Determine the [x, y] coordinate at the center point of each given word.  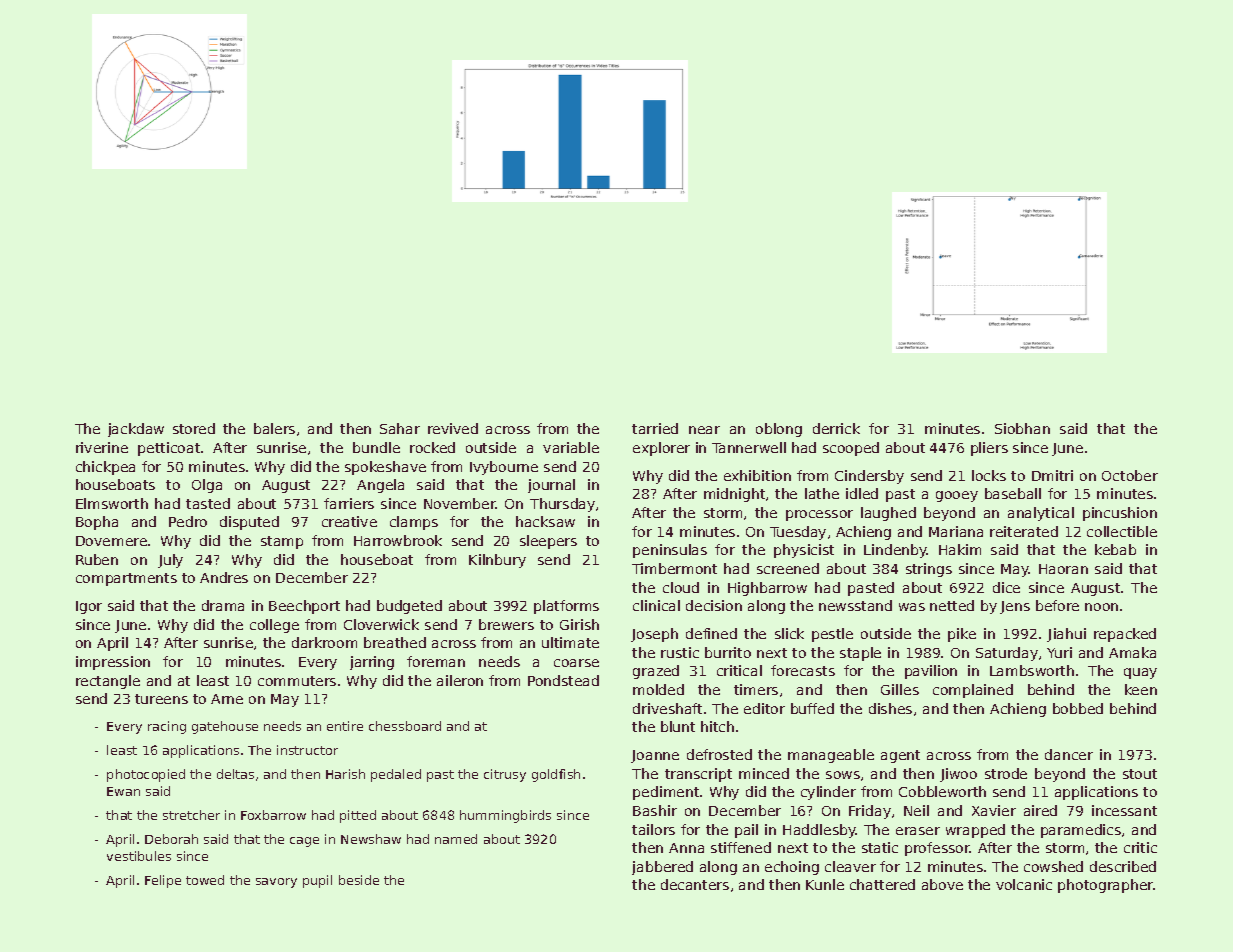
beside [359, 880]
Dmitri [1052, 475]
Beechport [304, 607]
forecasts [803, 670]
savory [276, 883]
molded [658, 689]
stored [194, 428]
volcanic [1024, 884]
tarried [655, 428]
